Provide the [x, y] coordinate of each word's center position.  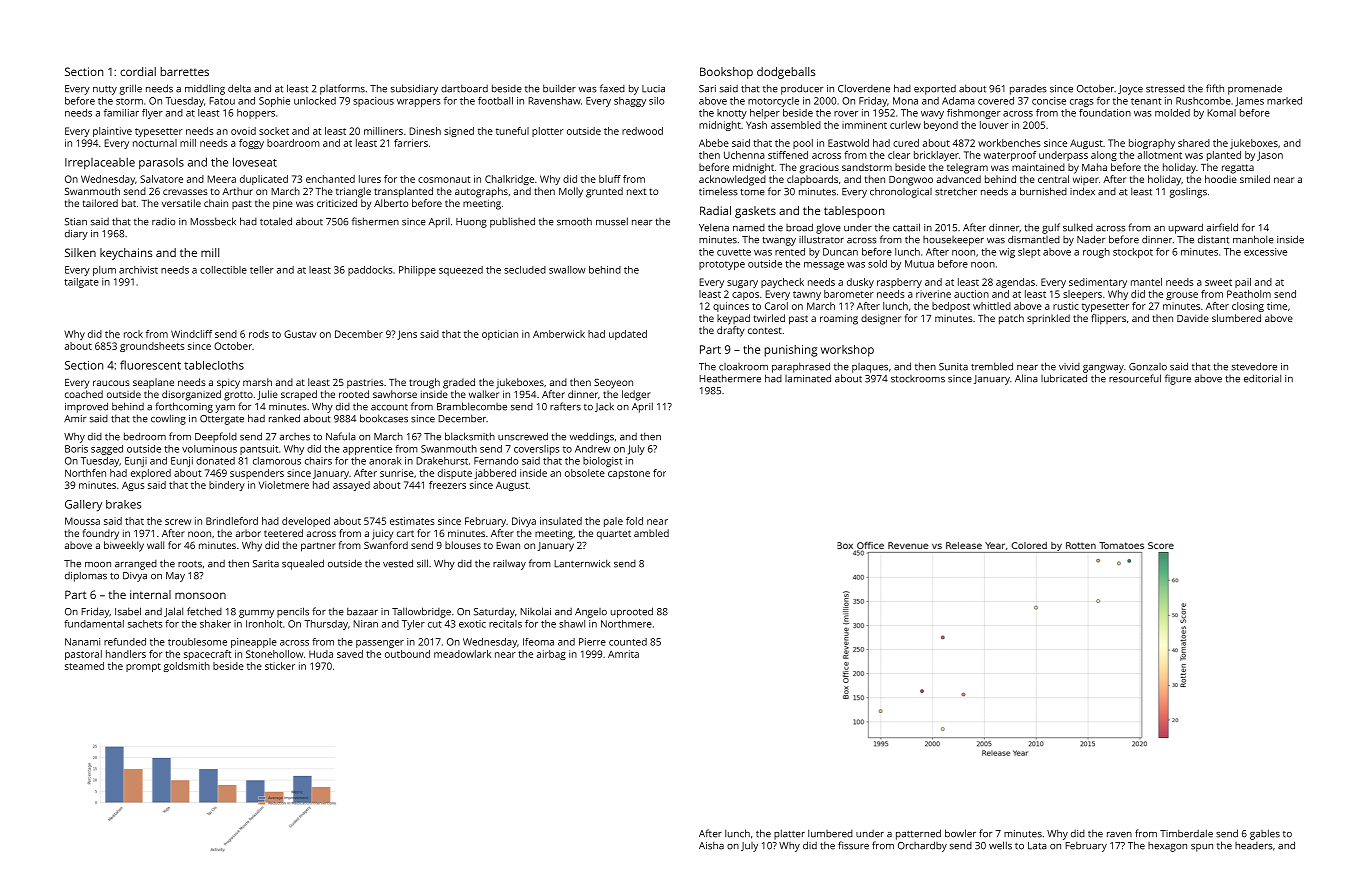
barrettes [184, 71]
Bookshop [726, 73]
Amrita [623, 654]
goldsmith [186, 667]
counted [628, 642]
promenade [1255, 89]
